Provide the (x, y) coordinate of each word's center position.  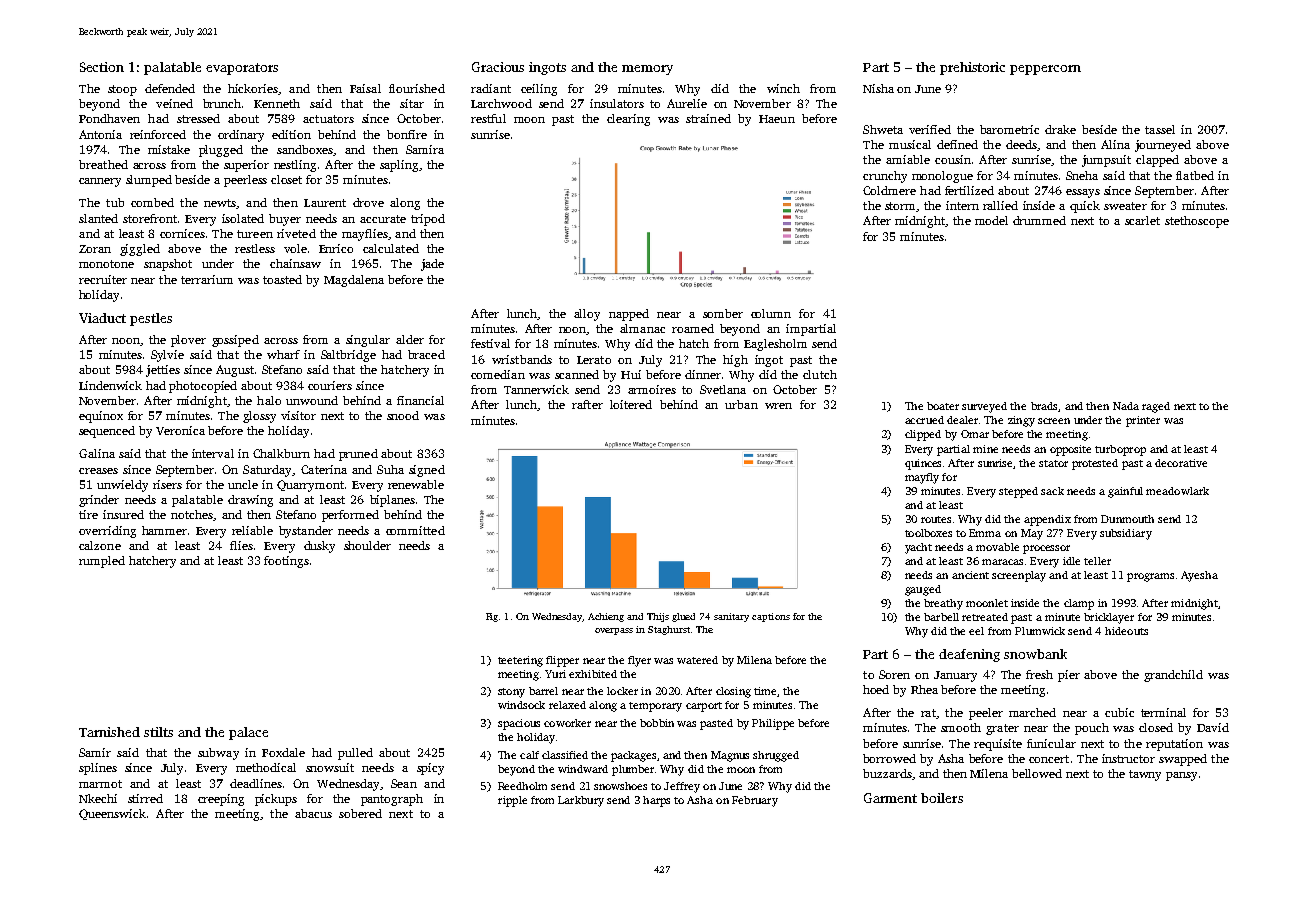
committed (415, 530)
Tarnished (109, 732)
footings (286, 562)
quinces (923, 464)
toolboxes (928, 533)
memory (647, 70)
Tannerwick (536, 389)
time (765, 691)
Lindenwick (110, 385)
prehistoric (972, 68)
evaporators (242, 69)
